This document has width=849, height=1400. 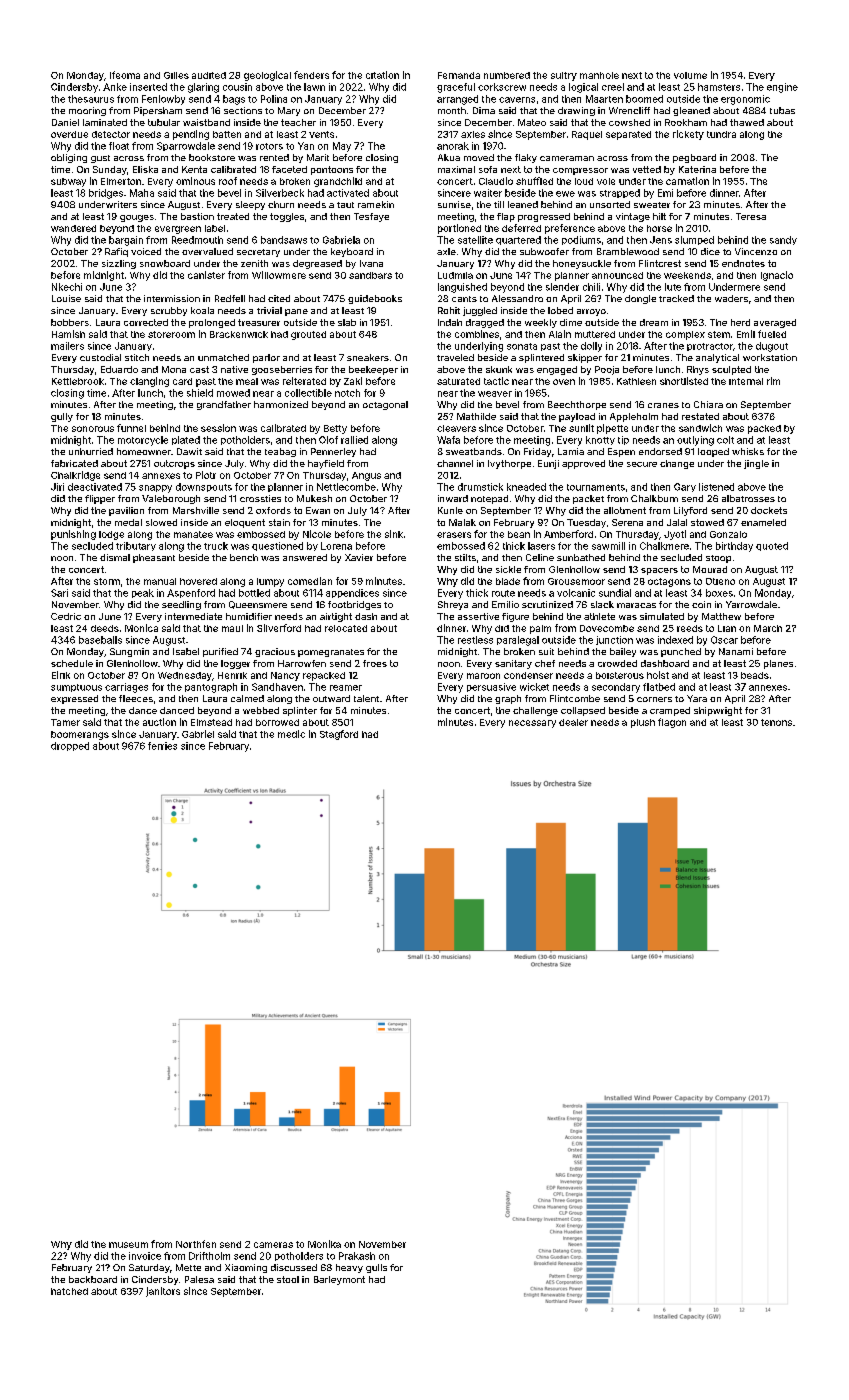 I want to click on thawed, so click(x=747, y=122).
